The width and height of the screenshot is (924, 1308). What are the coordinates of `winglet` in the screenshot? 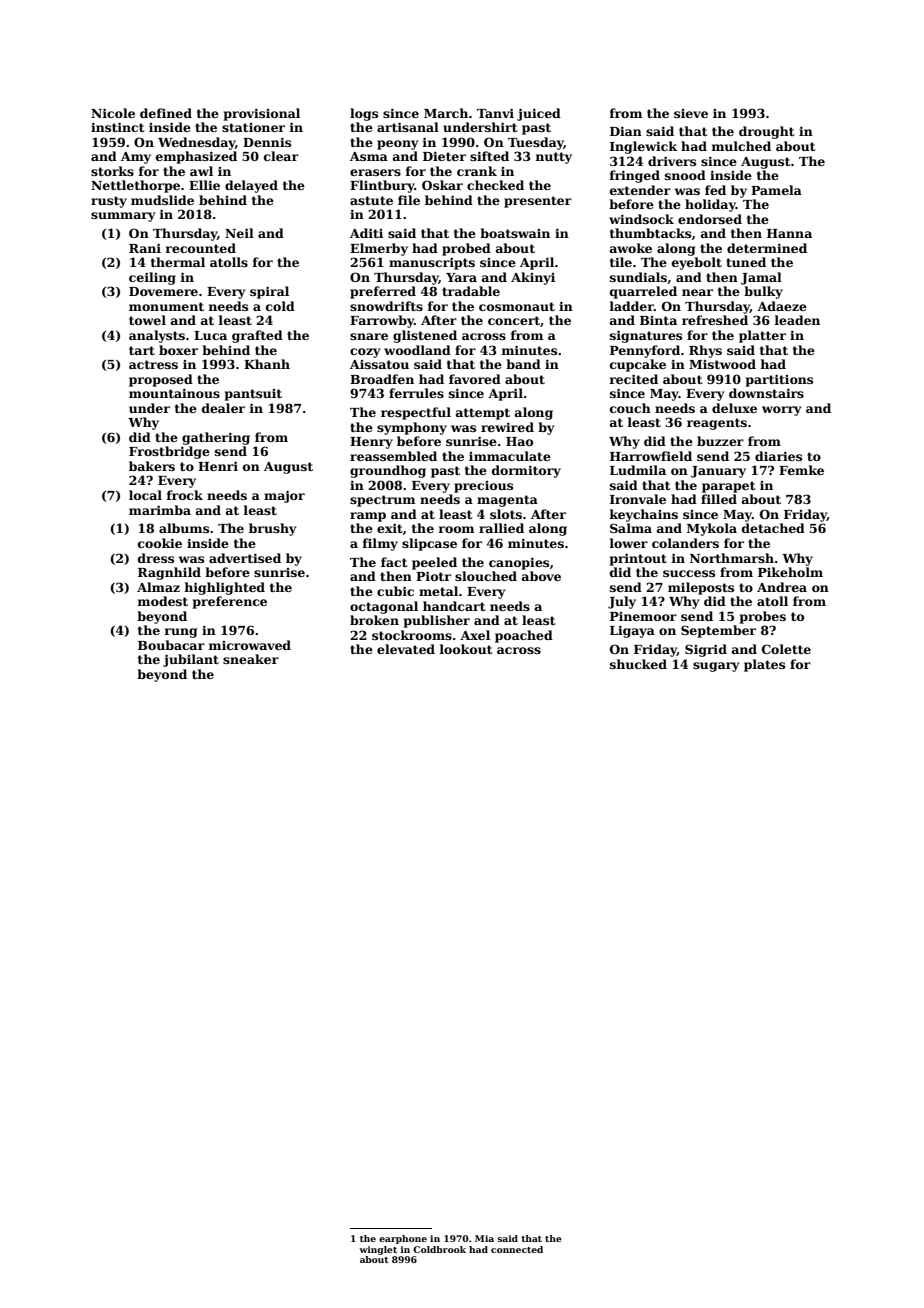 It's located at (378, 1250).
